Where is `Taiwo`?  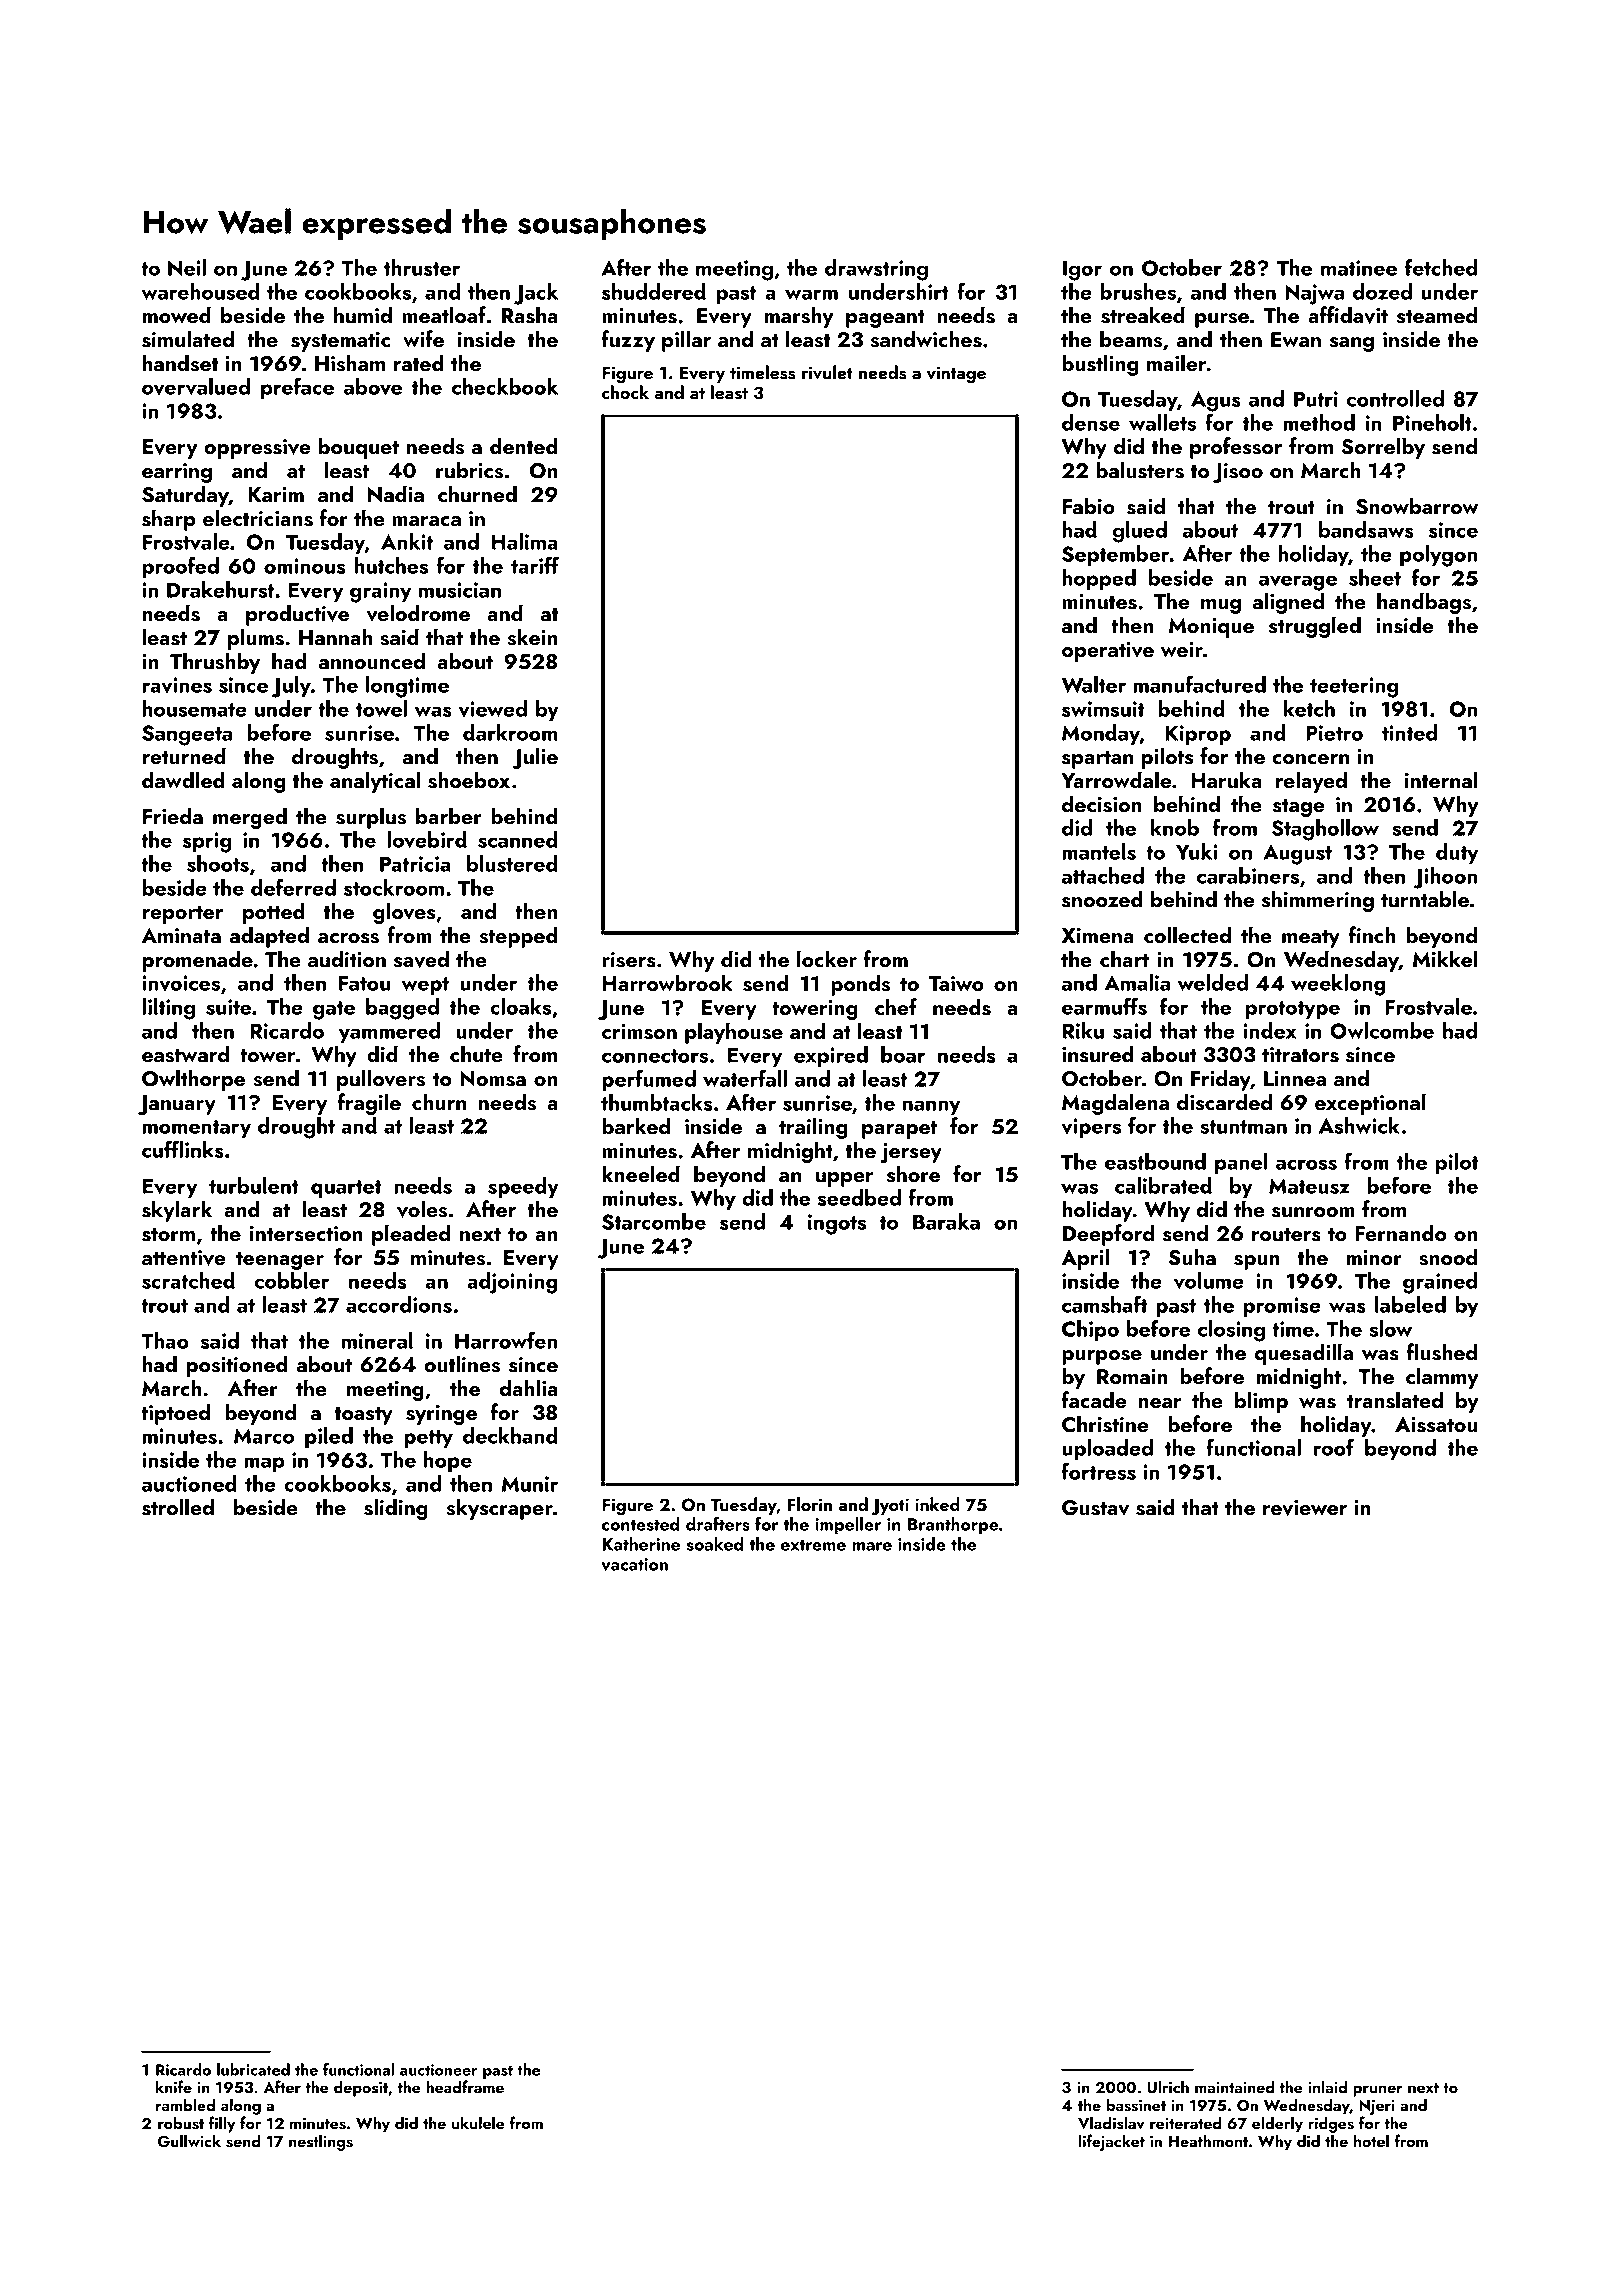 Taiwo is located at coordinates (956, 983).
